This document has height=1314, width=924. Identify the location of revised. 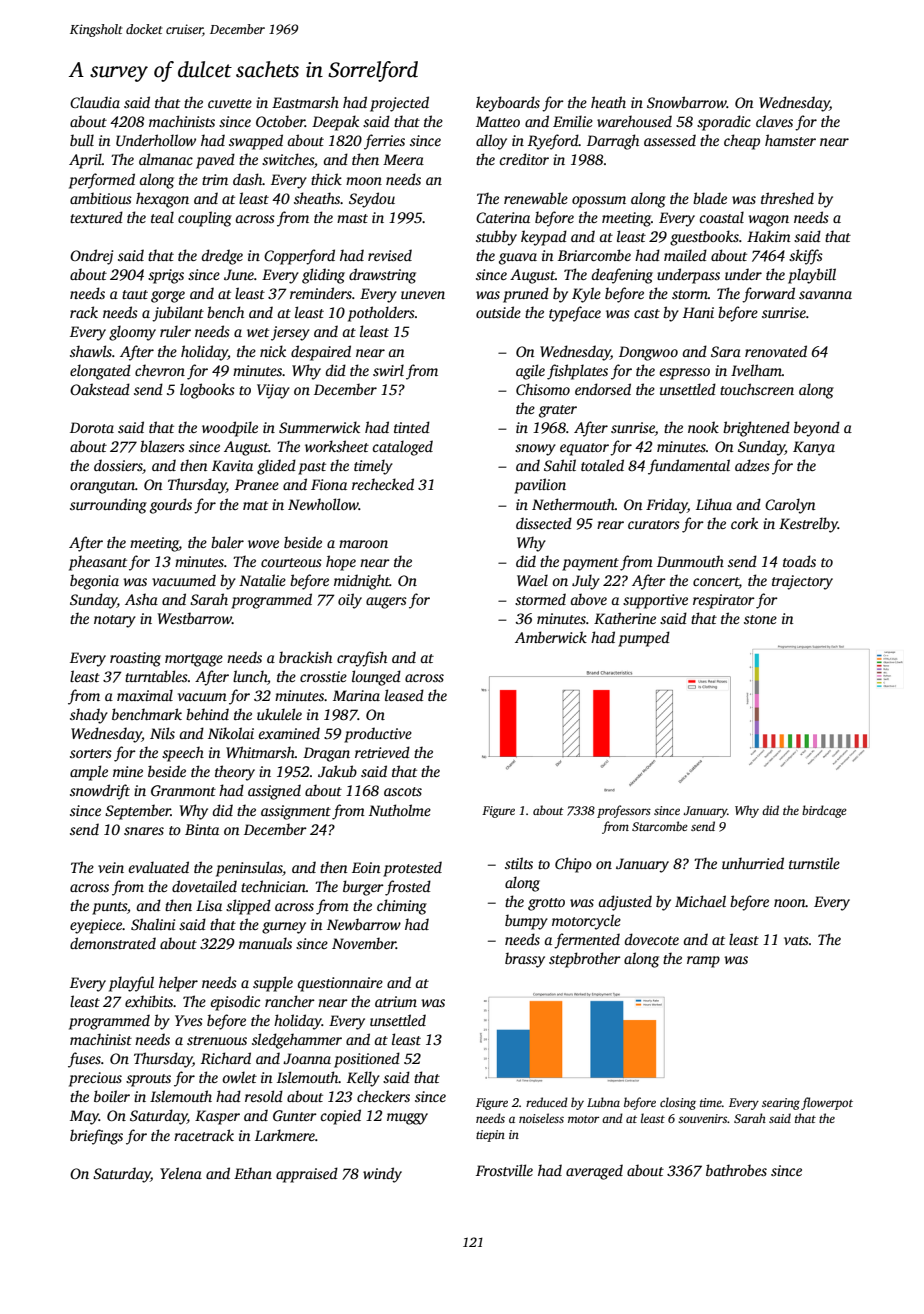
(390, 255).
